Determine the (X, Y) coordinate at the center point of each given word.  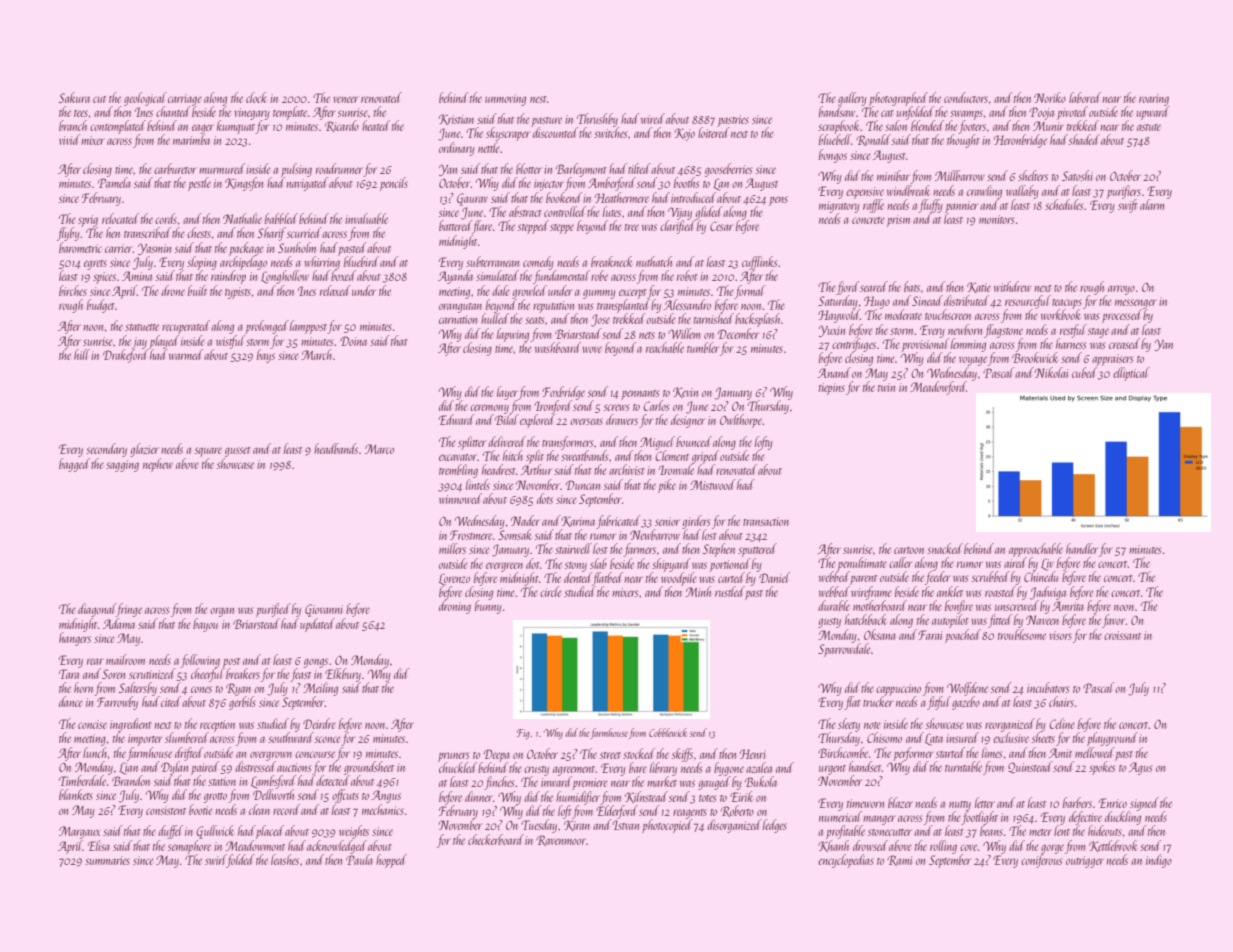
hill (82, 354)
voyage (973, 361)
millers (452, 548)
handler (1082, 548)
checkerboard (496, 839)
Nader (525, 520)
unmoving (505, 100)
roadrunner (339, 168)
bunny (488, 607)
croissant (1122, 635)
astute (1149, 127)
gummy (599, 294)
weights (354, 832)
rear (95, 661)
